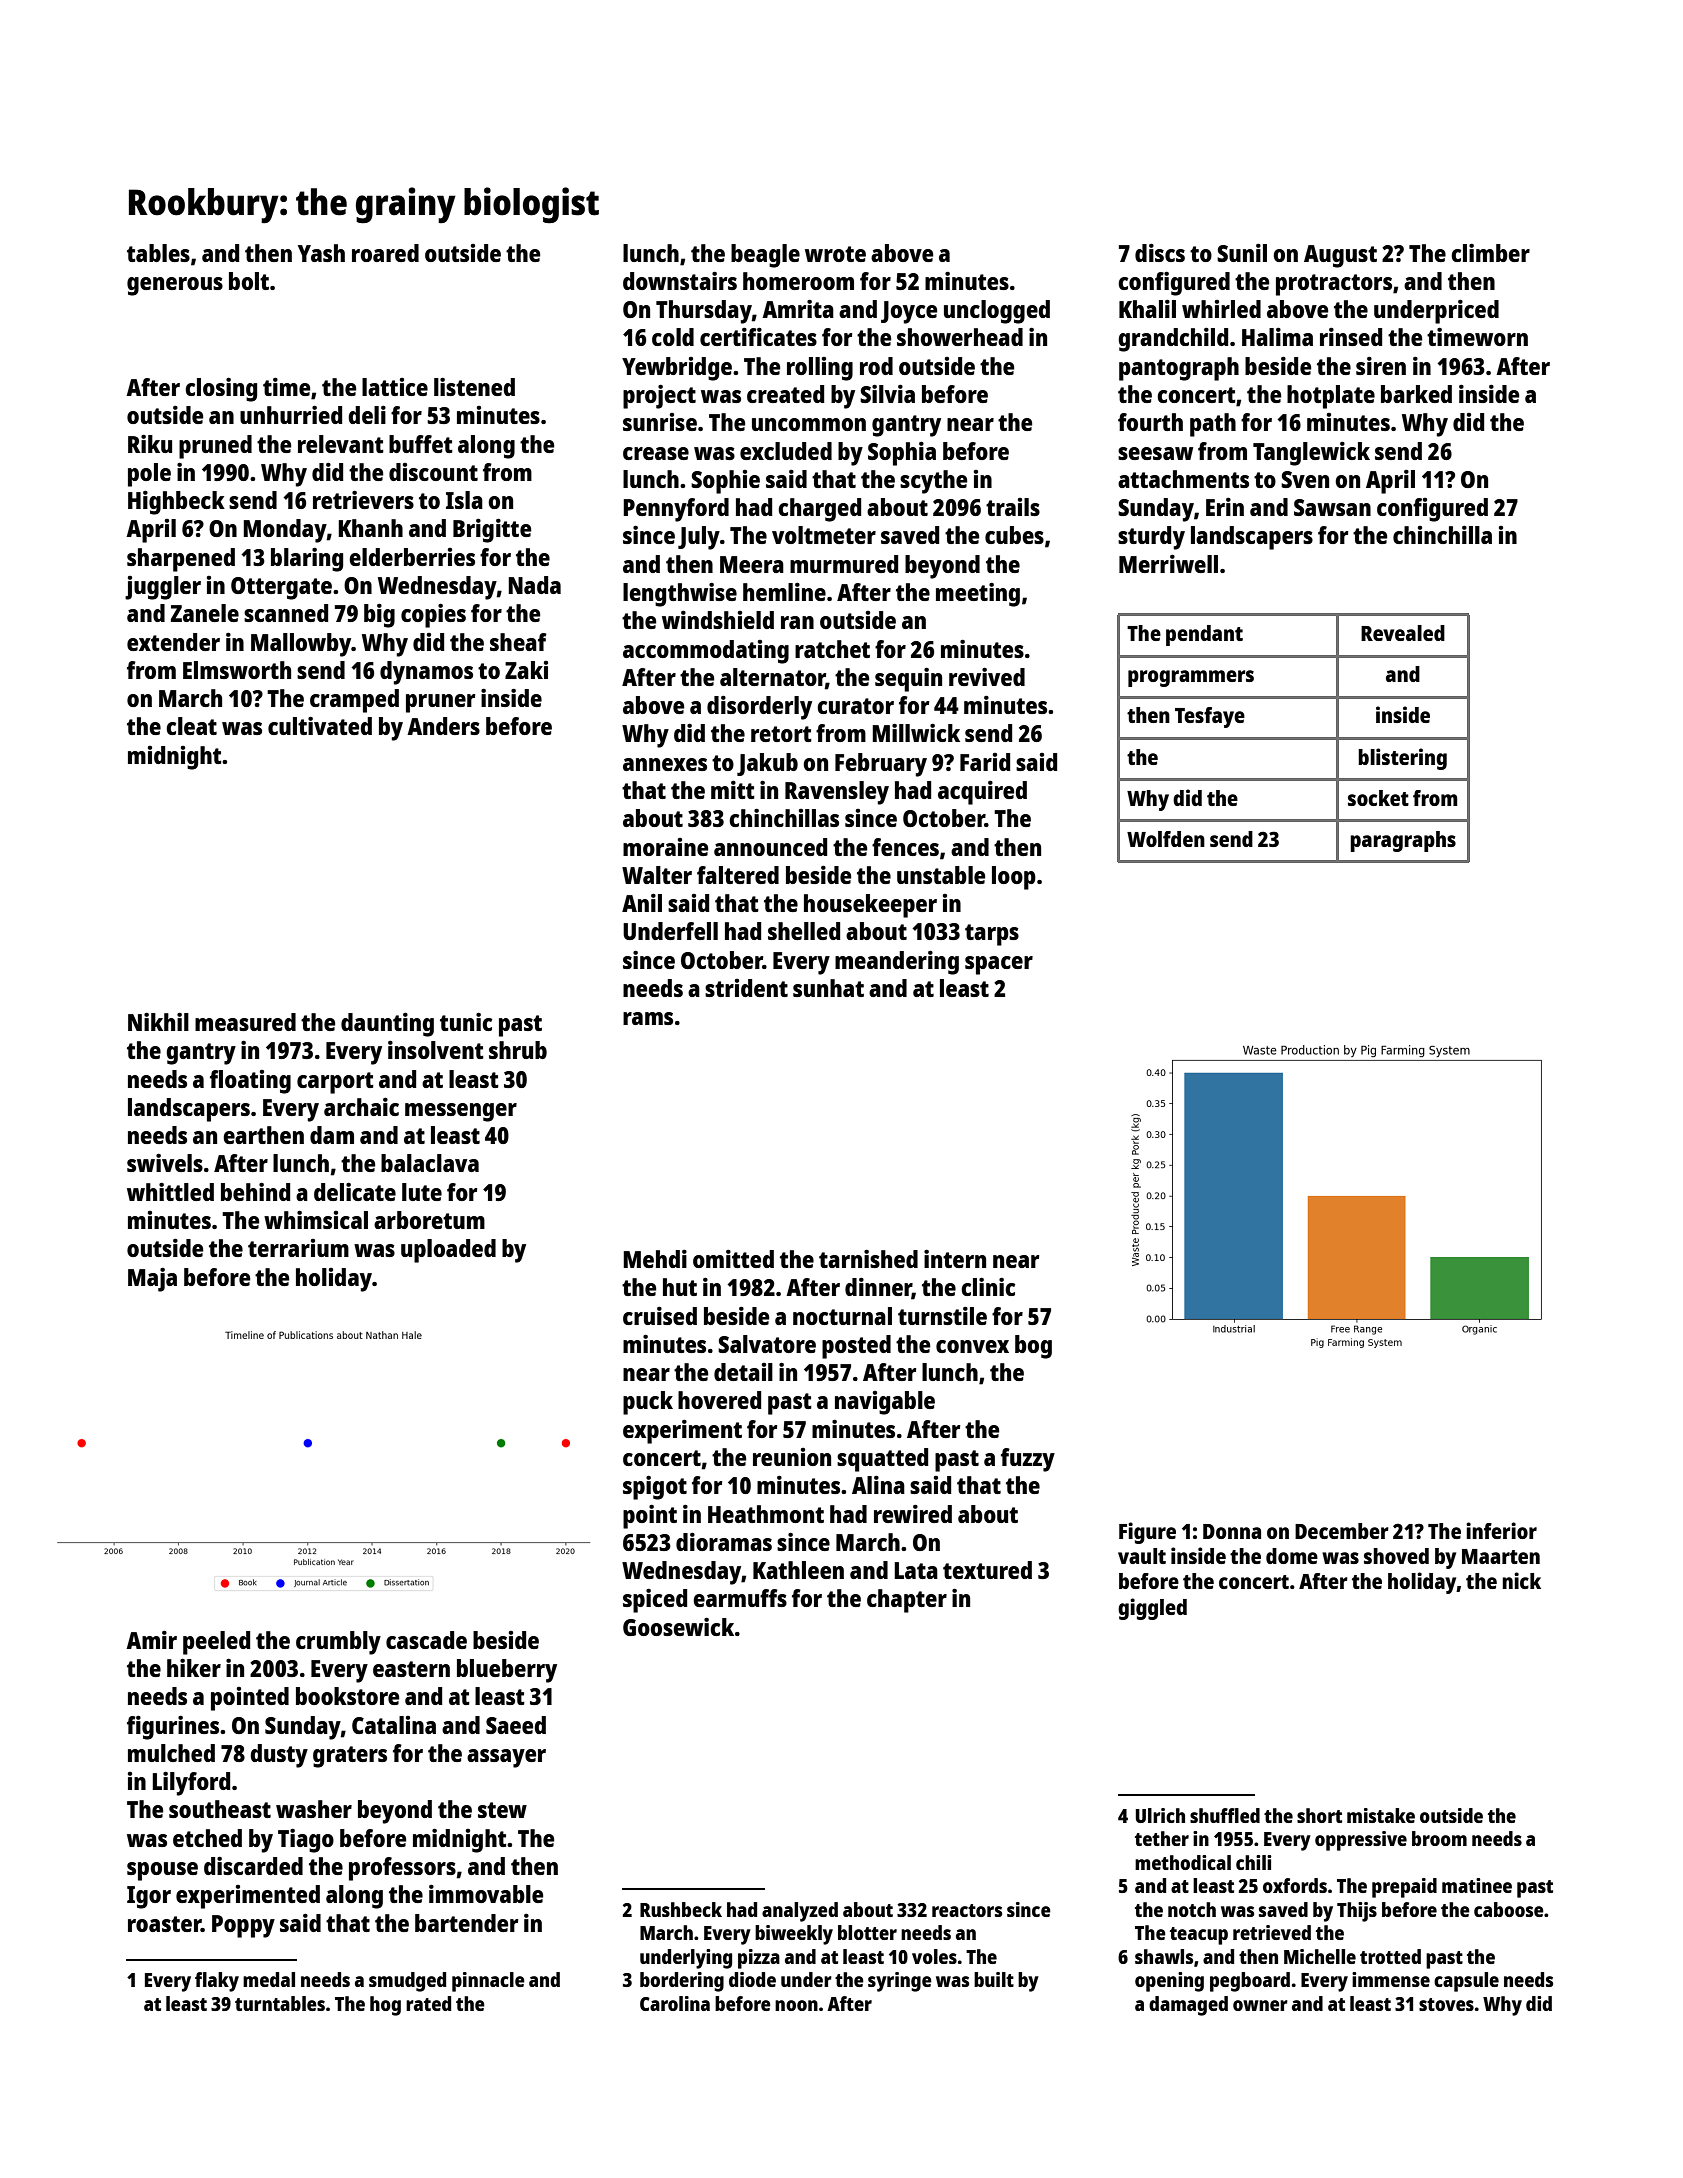 The width and height of the screenshot is (1683, 2178). Describe the element at coordinates (909, 312) in the screenshot. I see `Joyce` at that location.
